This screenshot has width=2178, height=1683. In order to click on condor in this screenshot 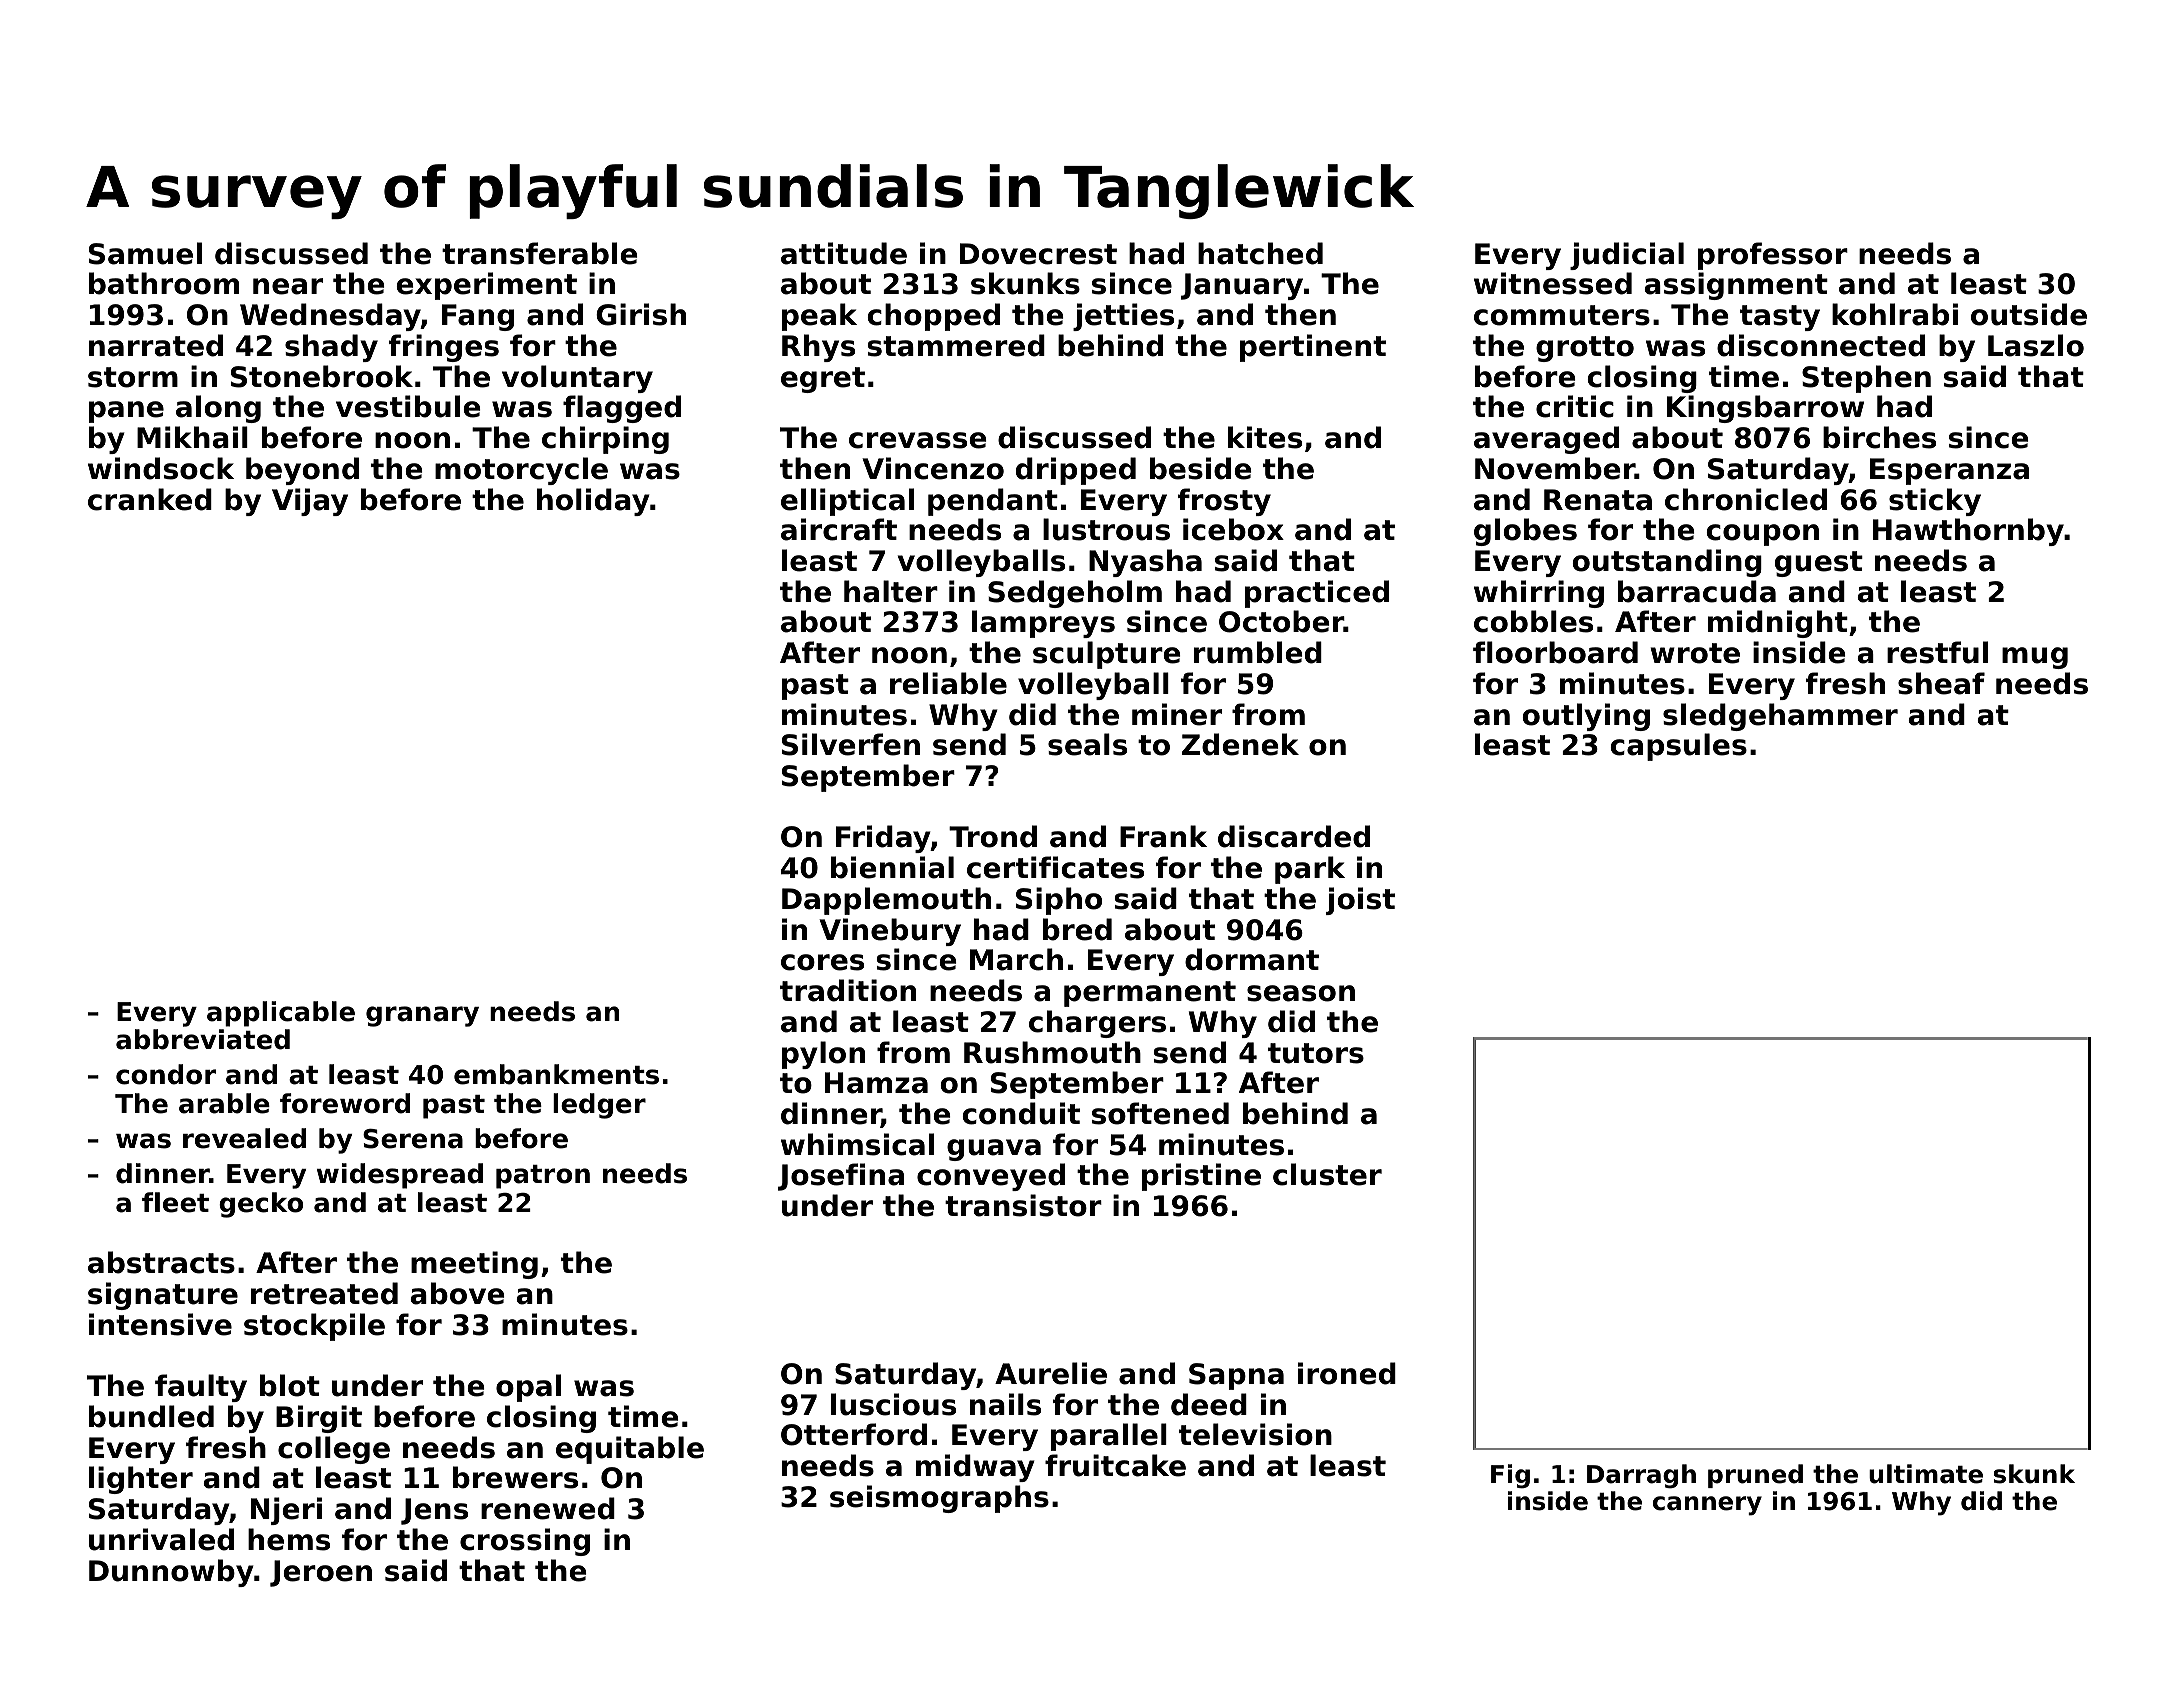, I will do `click(166, 1074)`.
